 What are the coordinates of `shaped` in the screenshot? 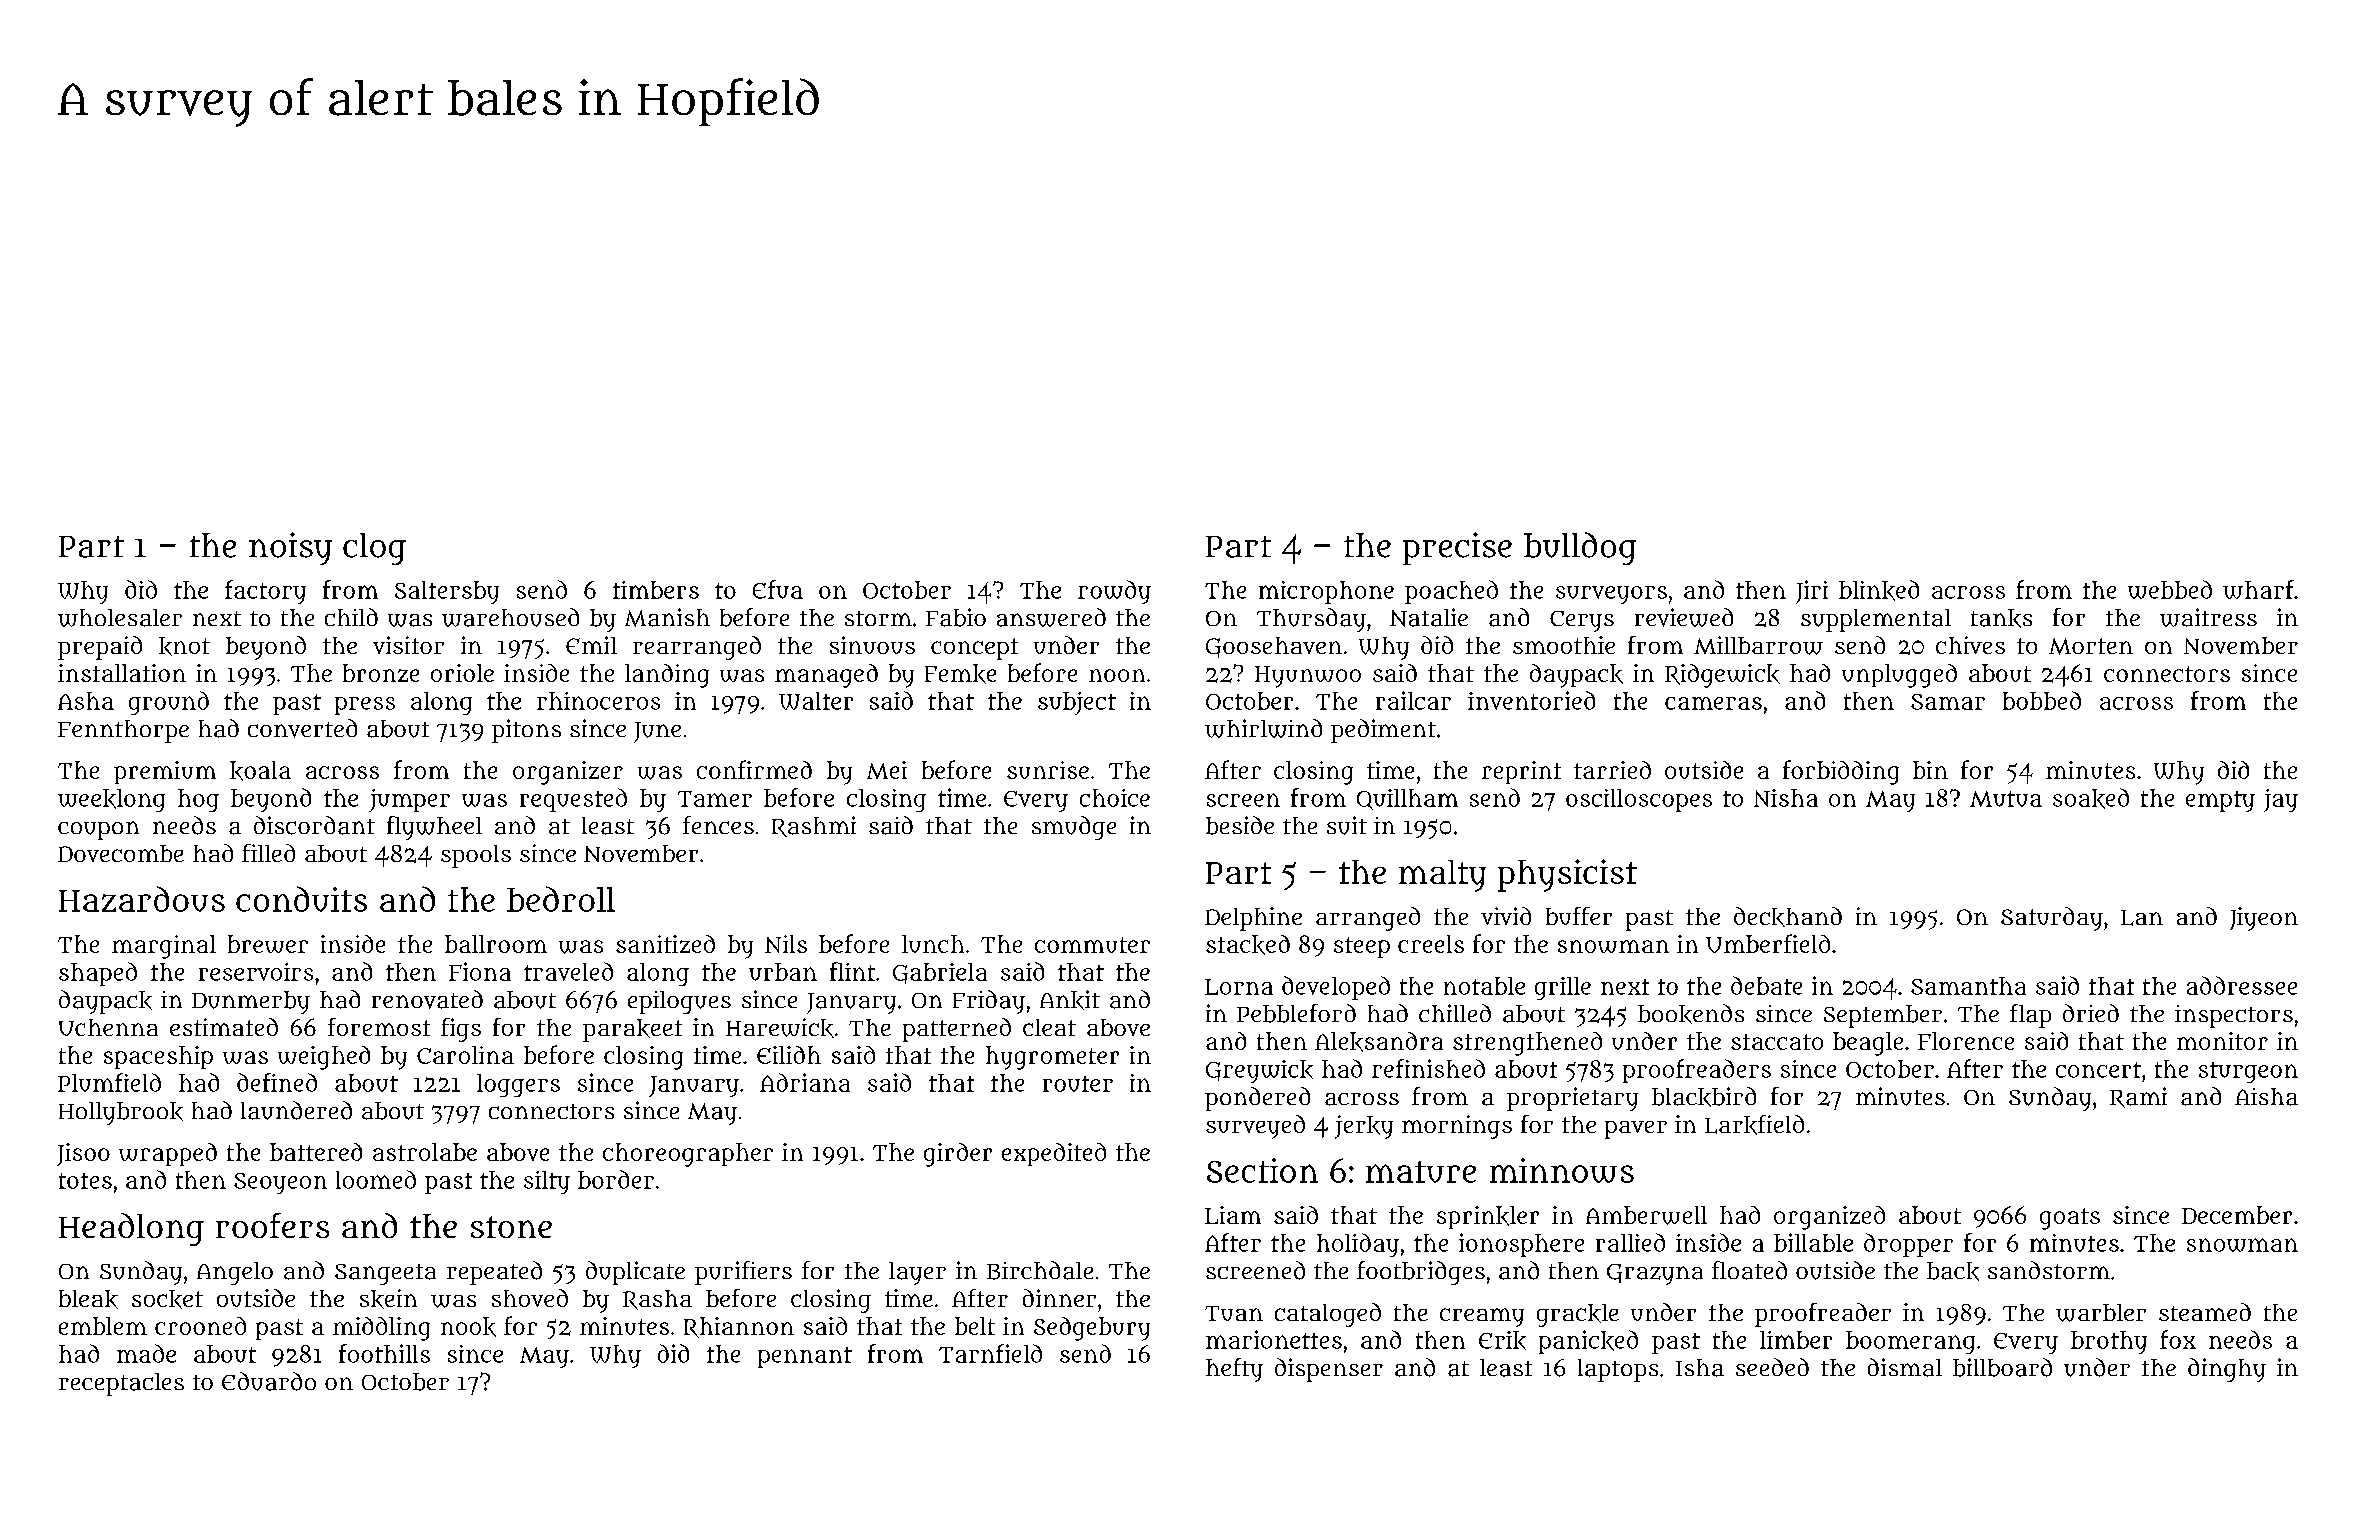 It's located at (98, 974).
